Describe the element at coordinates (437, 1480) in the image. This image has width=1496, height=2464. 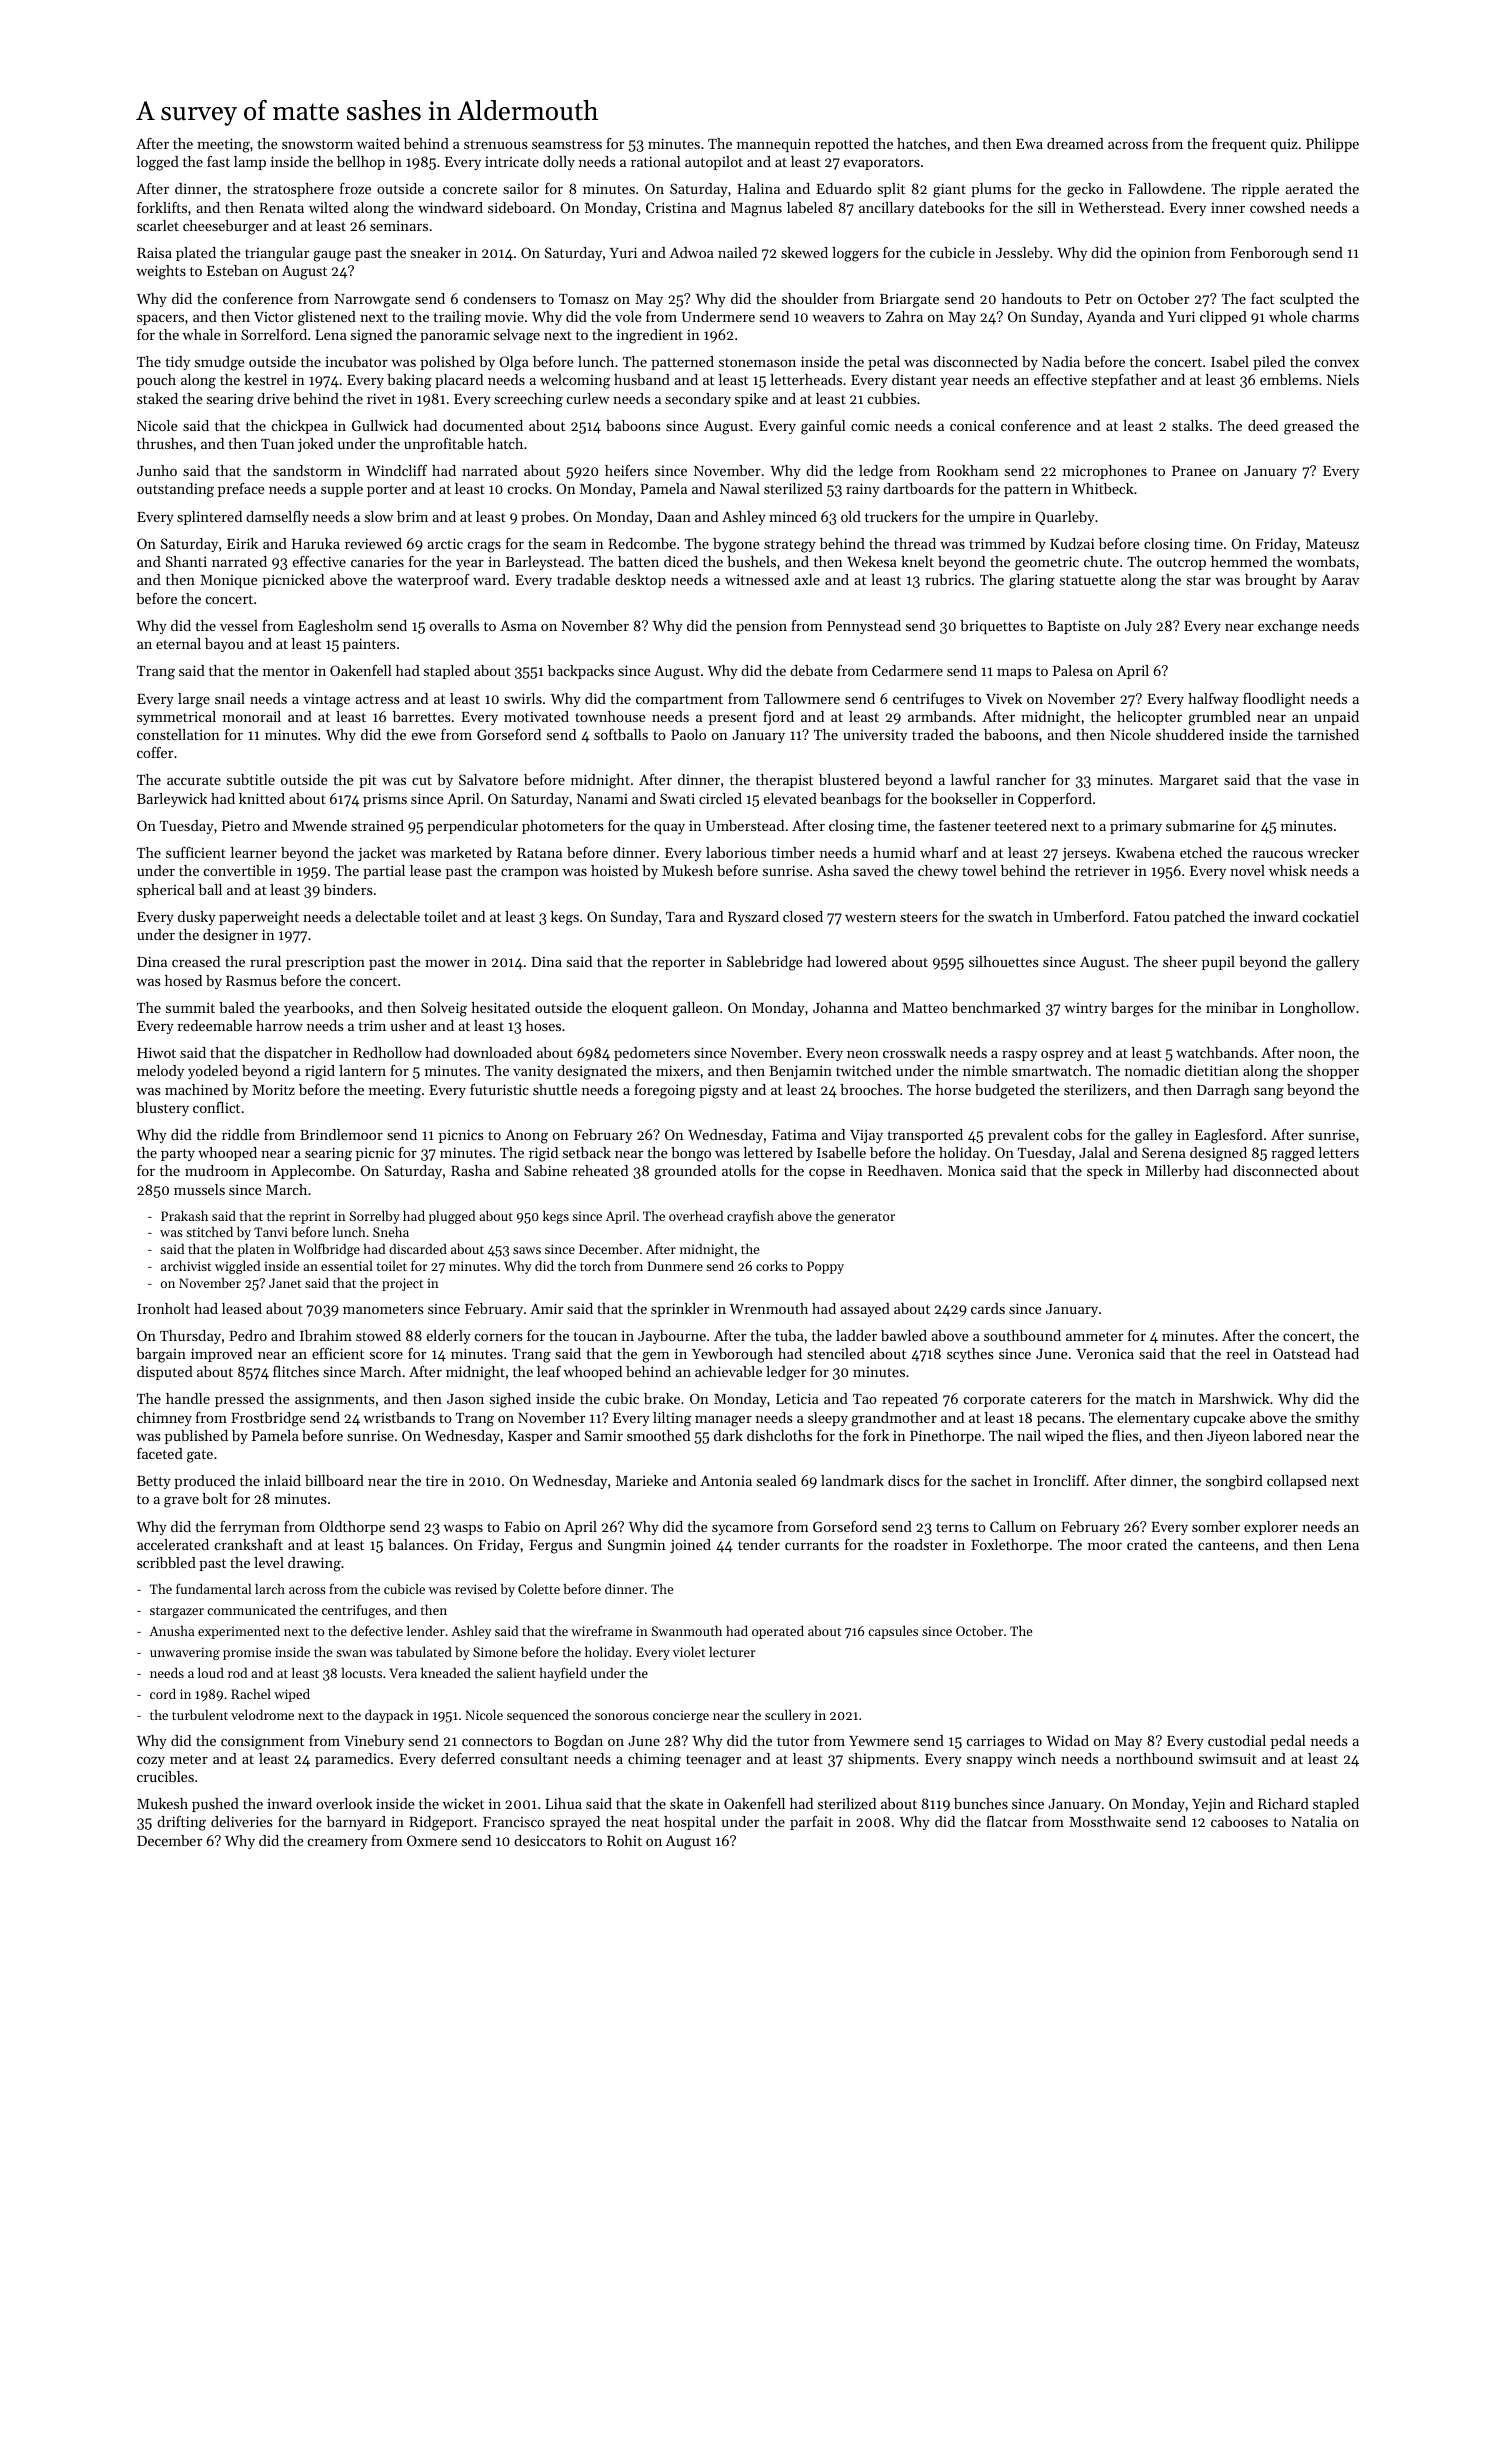
I see `tire` at that location.
